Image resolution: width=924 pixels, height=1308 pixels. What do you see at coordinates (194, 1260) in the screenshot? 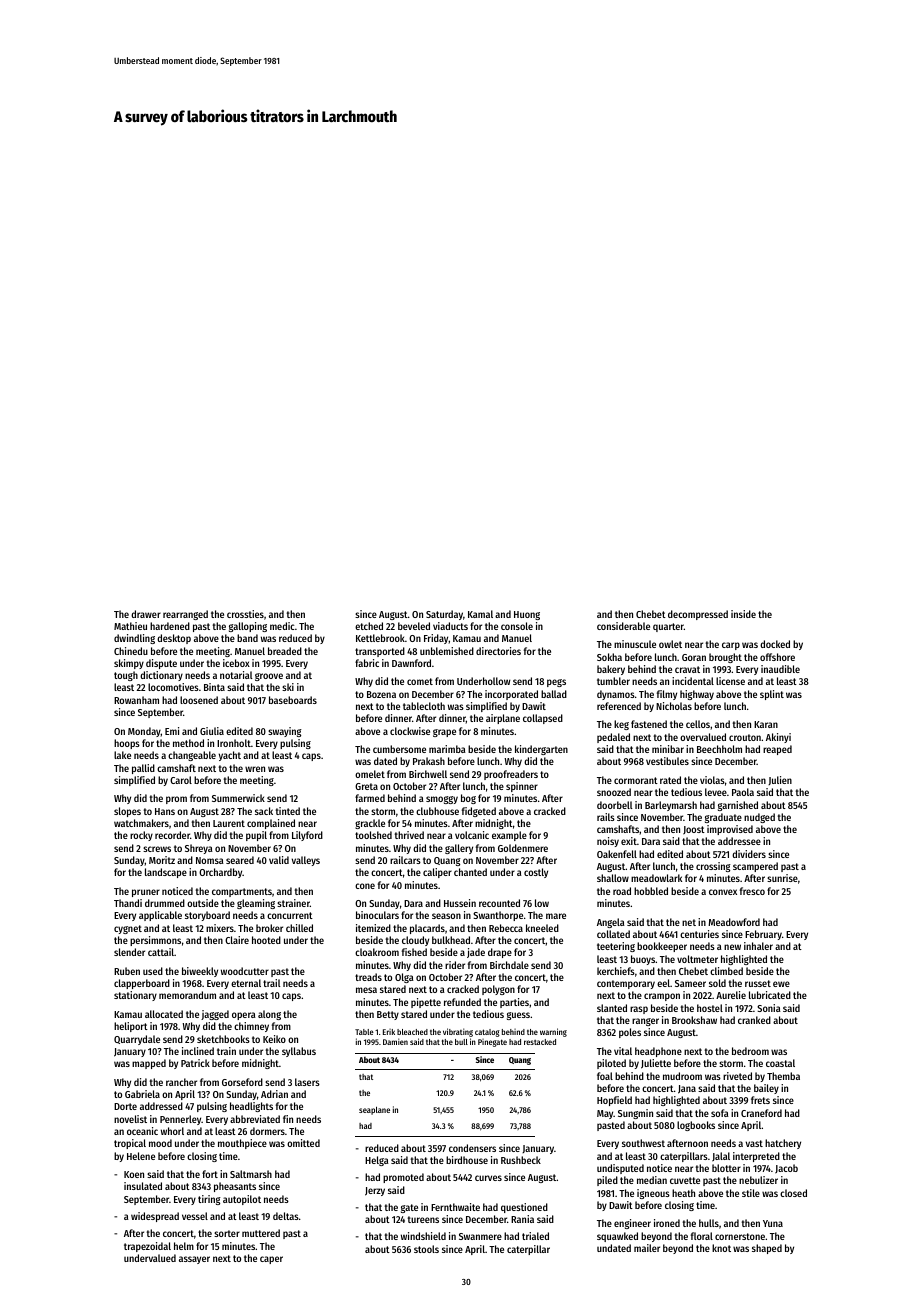
I see `assayer` at bounding box center [194, 1260].
